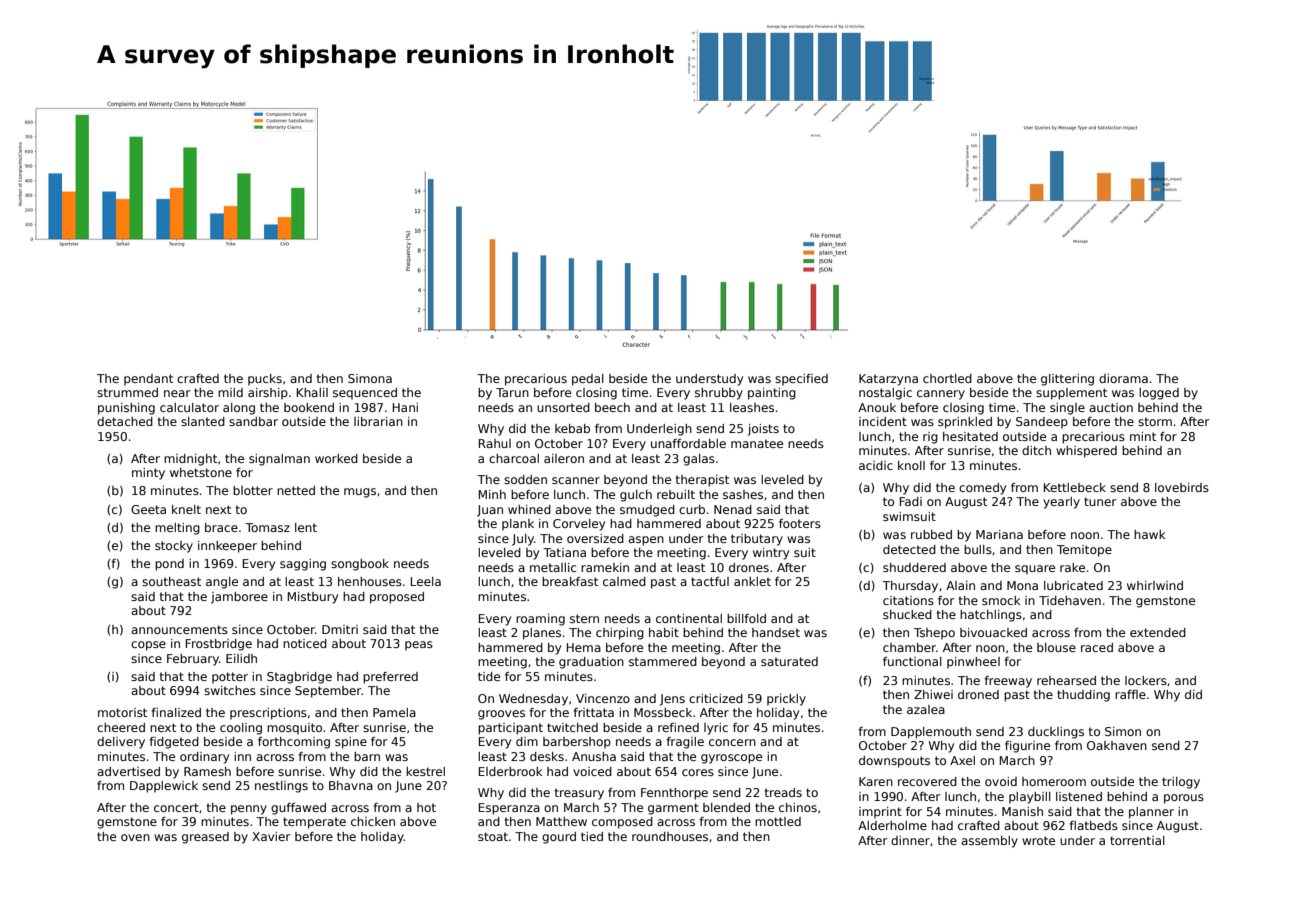  What do you see at coordinates (271, 836) in the document?
I see `Xavier` at bounding box center [271, 836].
